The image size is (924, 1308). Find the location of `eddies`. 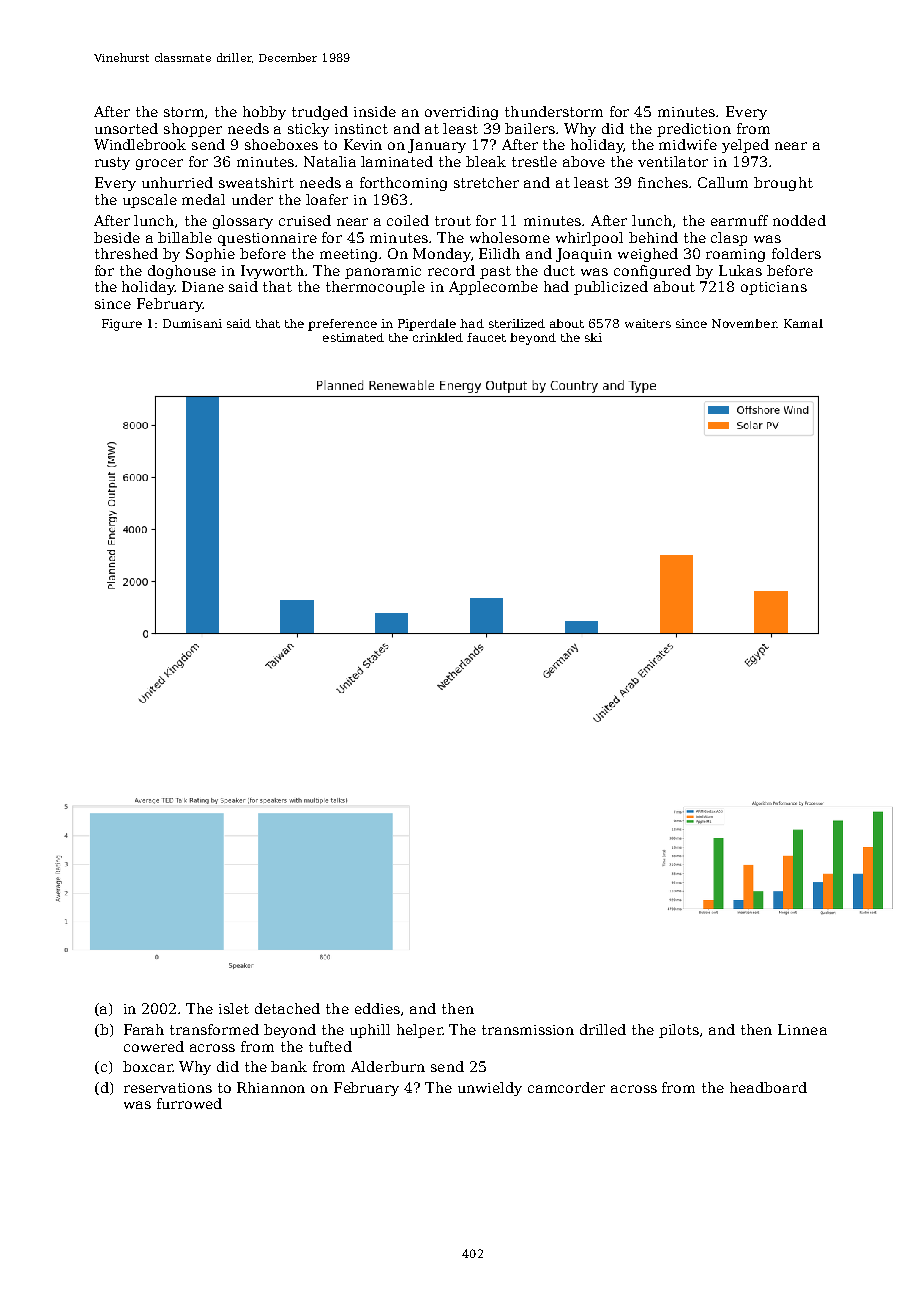

eddies is located at coordinates (377, 1008).
